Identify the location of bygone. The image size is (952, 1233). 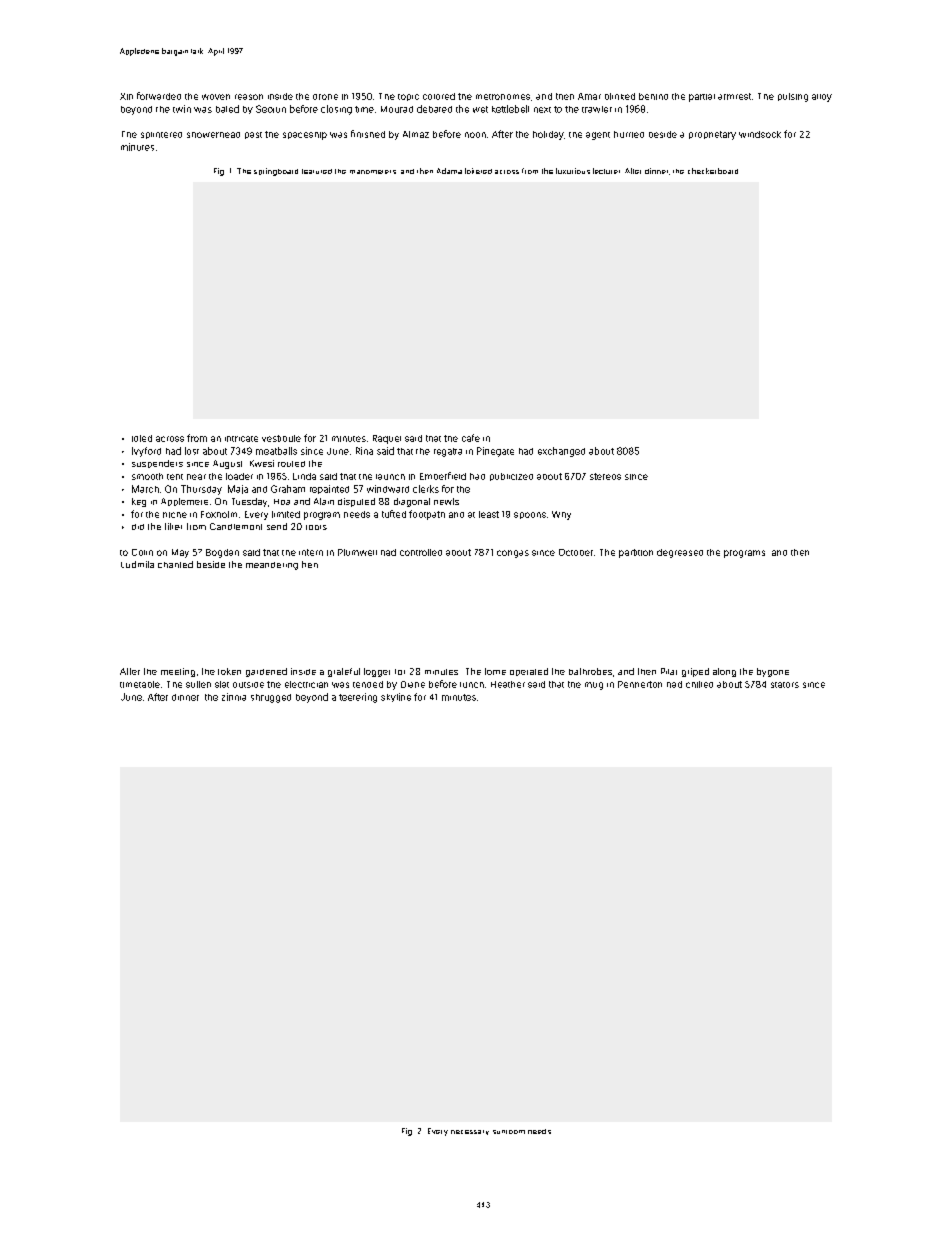
(773, 672).
